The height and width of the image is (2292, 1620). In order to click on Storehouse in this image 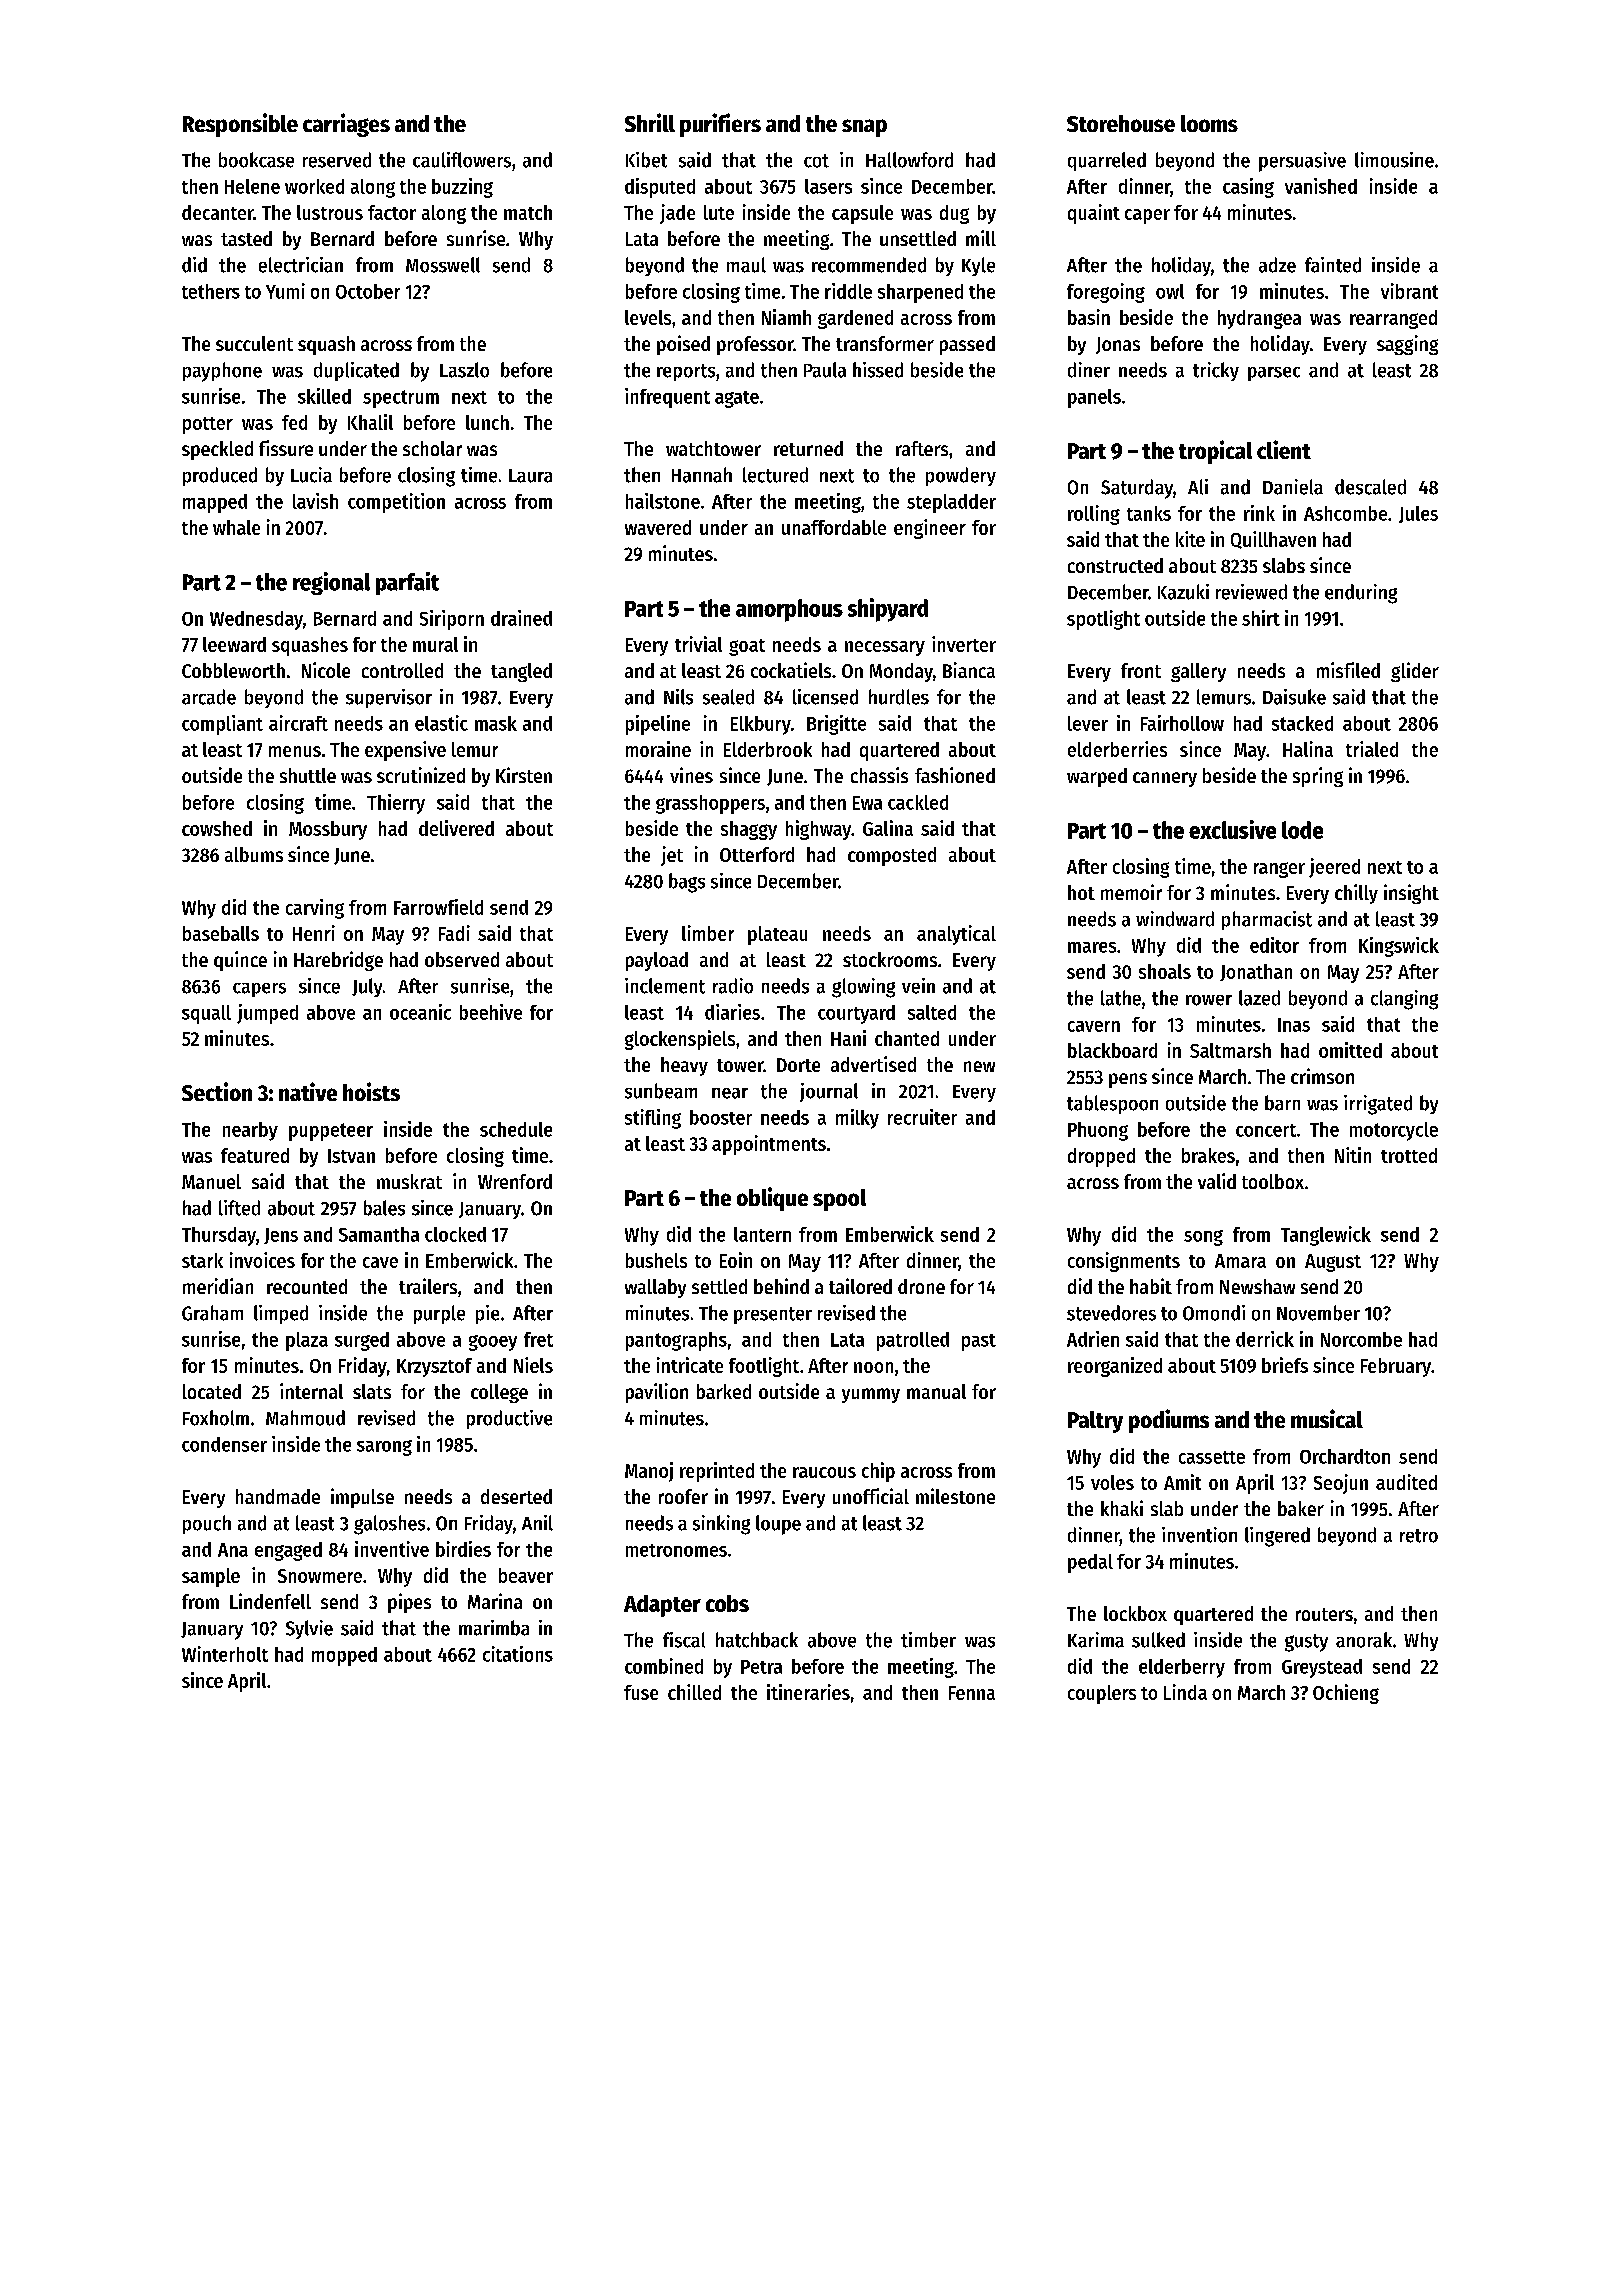, I will do `click(1121, 123)`.
